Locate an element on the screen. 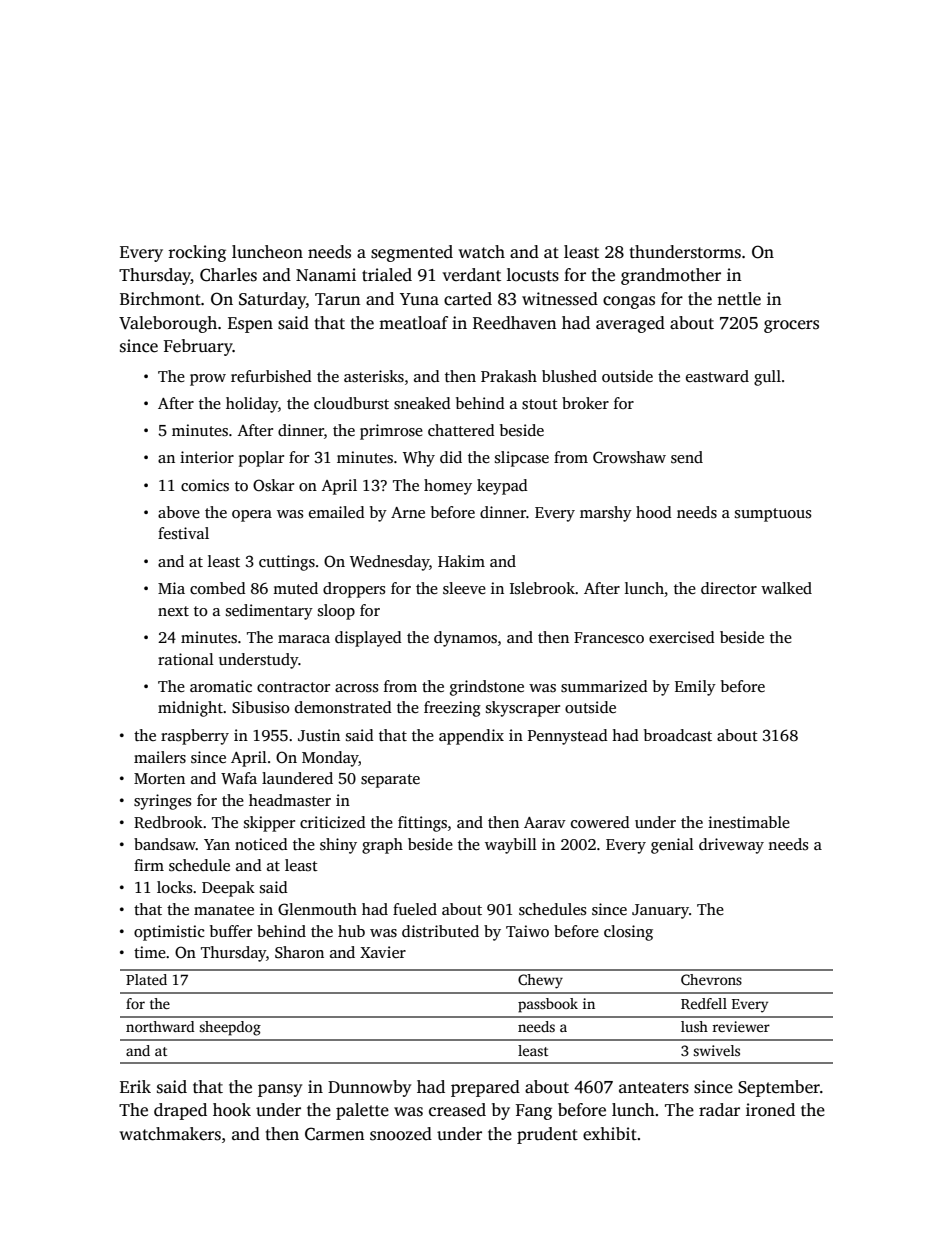  graph is located at coordinates (382, 846).
